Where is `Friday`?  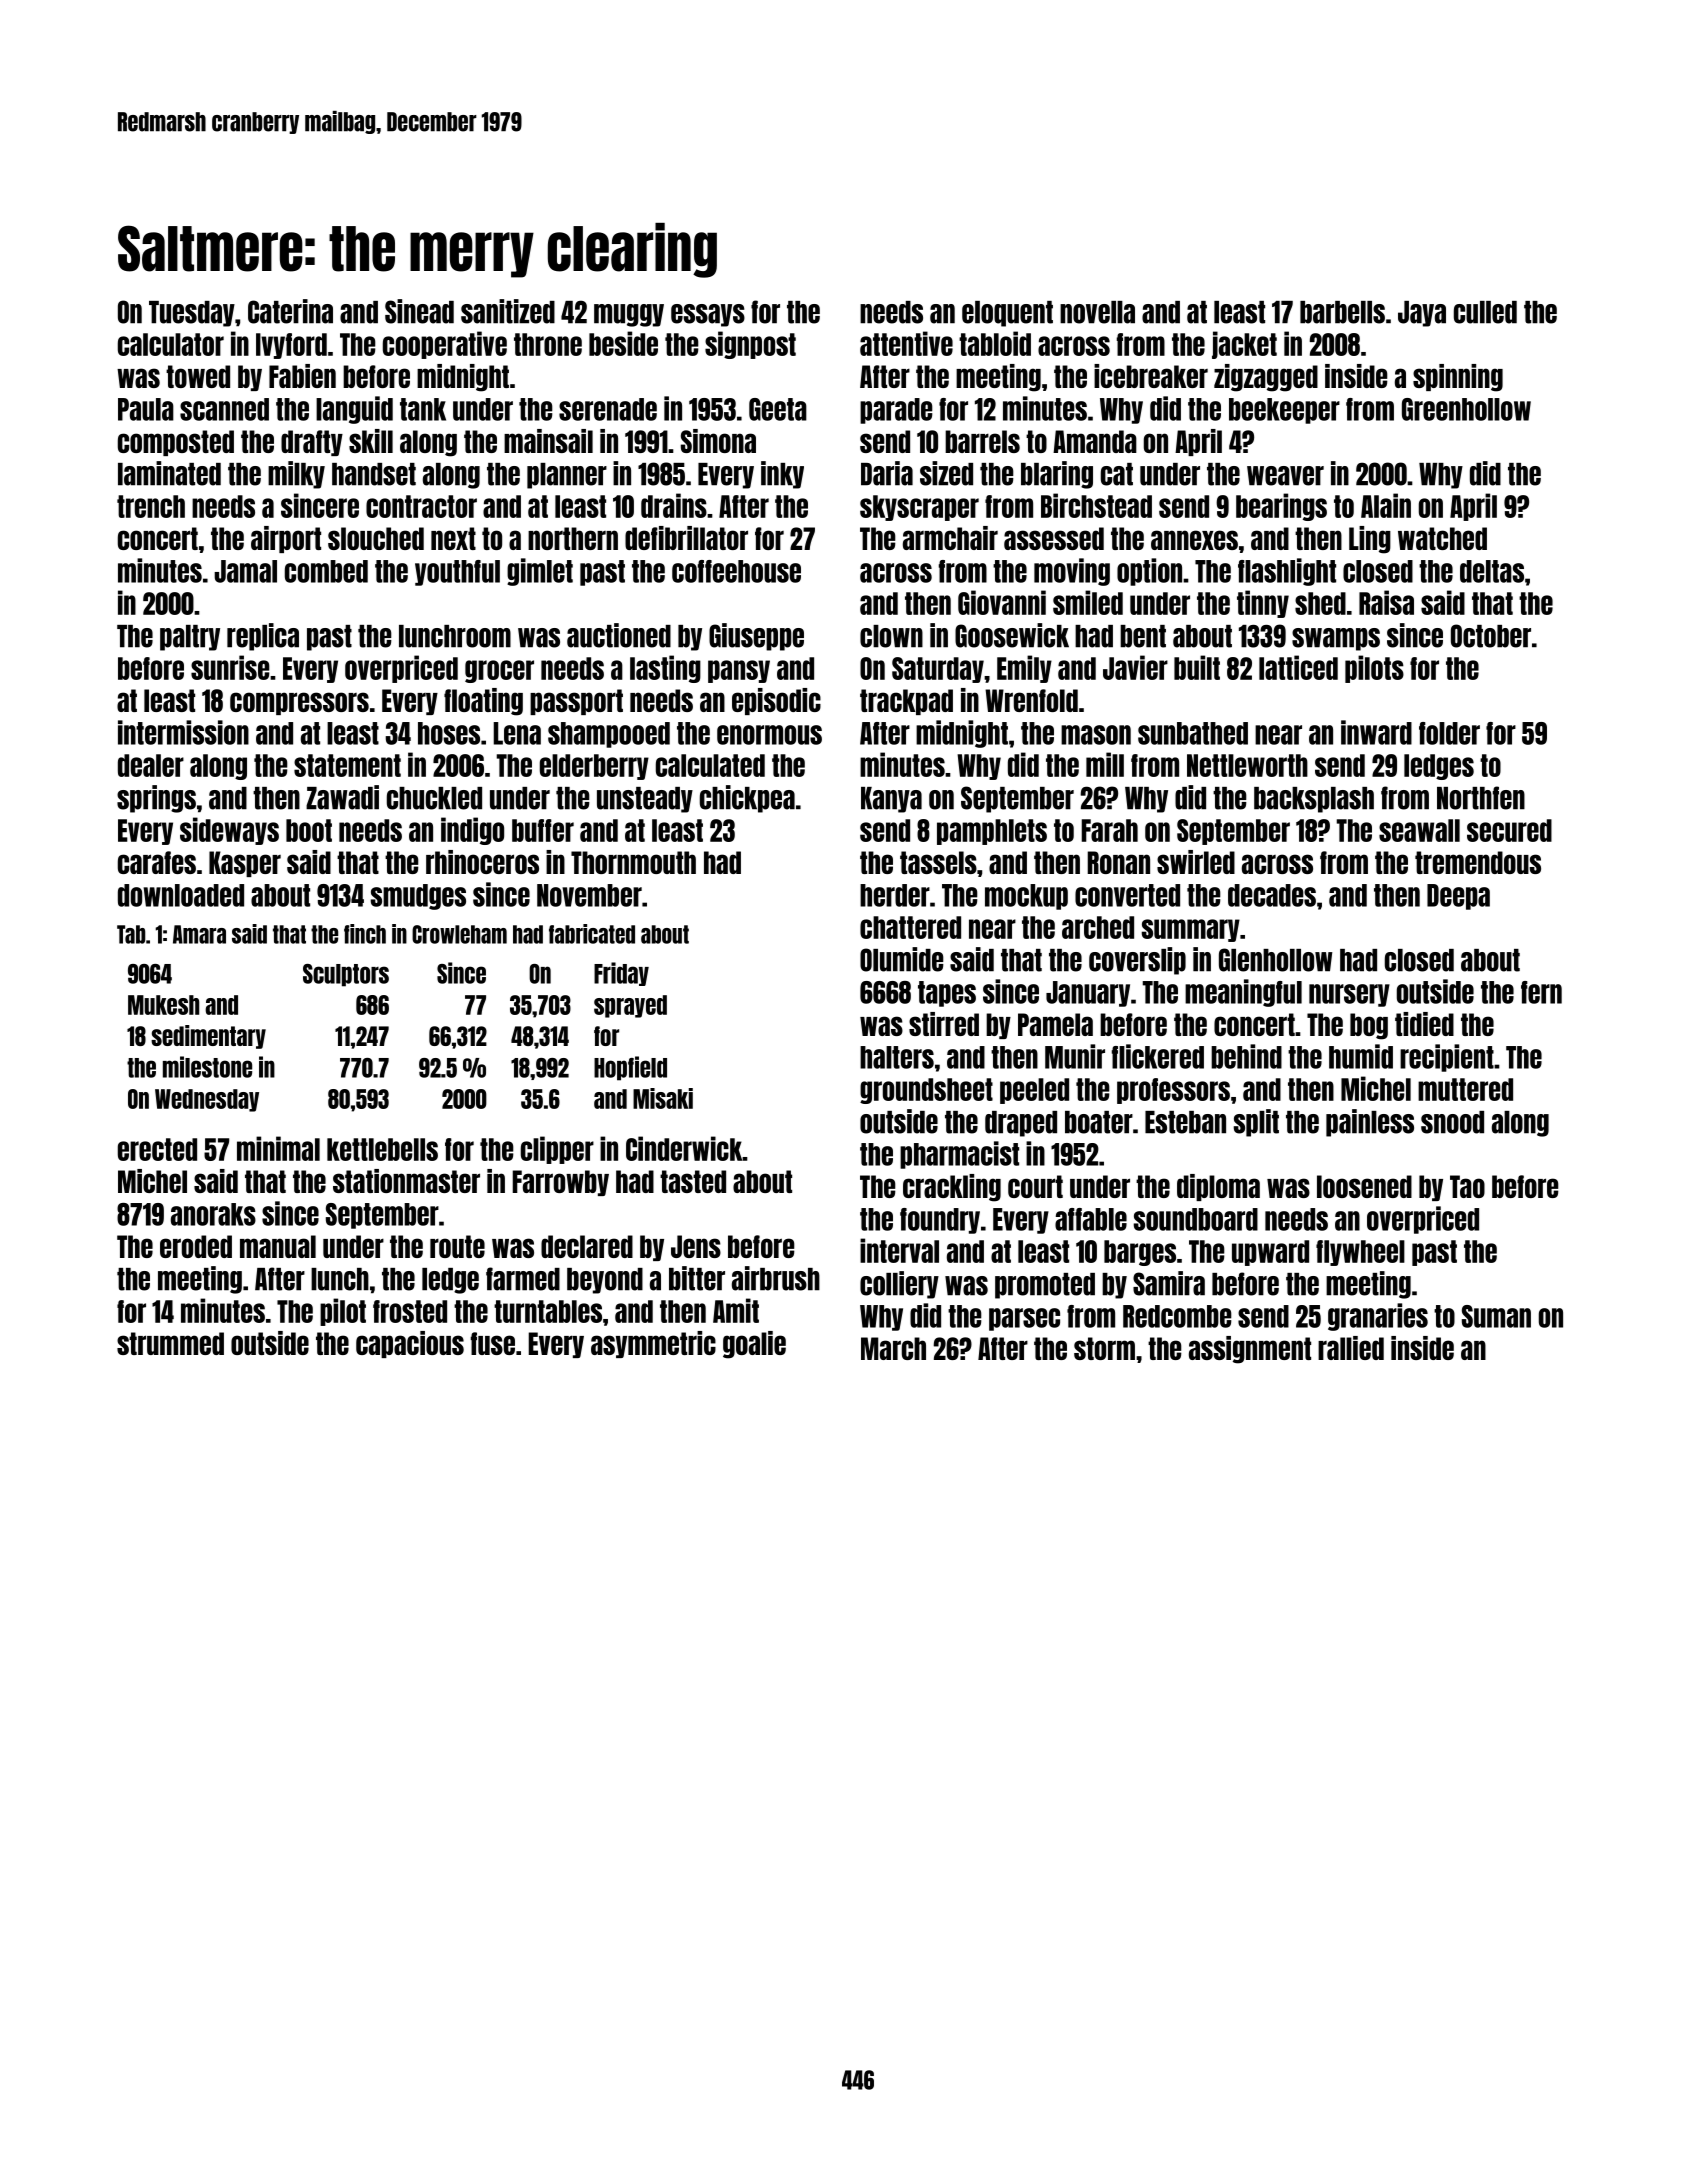
Friday is located at coordinates (621, 974).
